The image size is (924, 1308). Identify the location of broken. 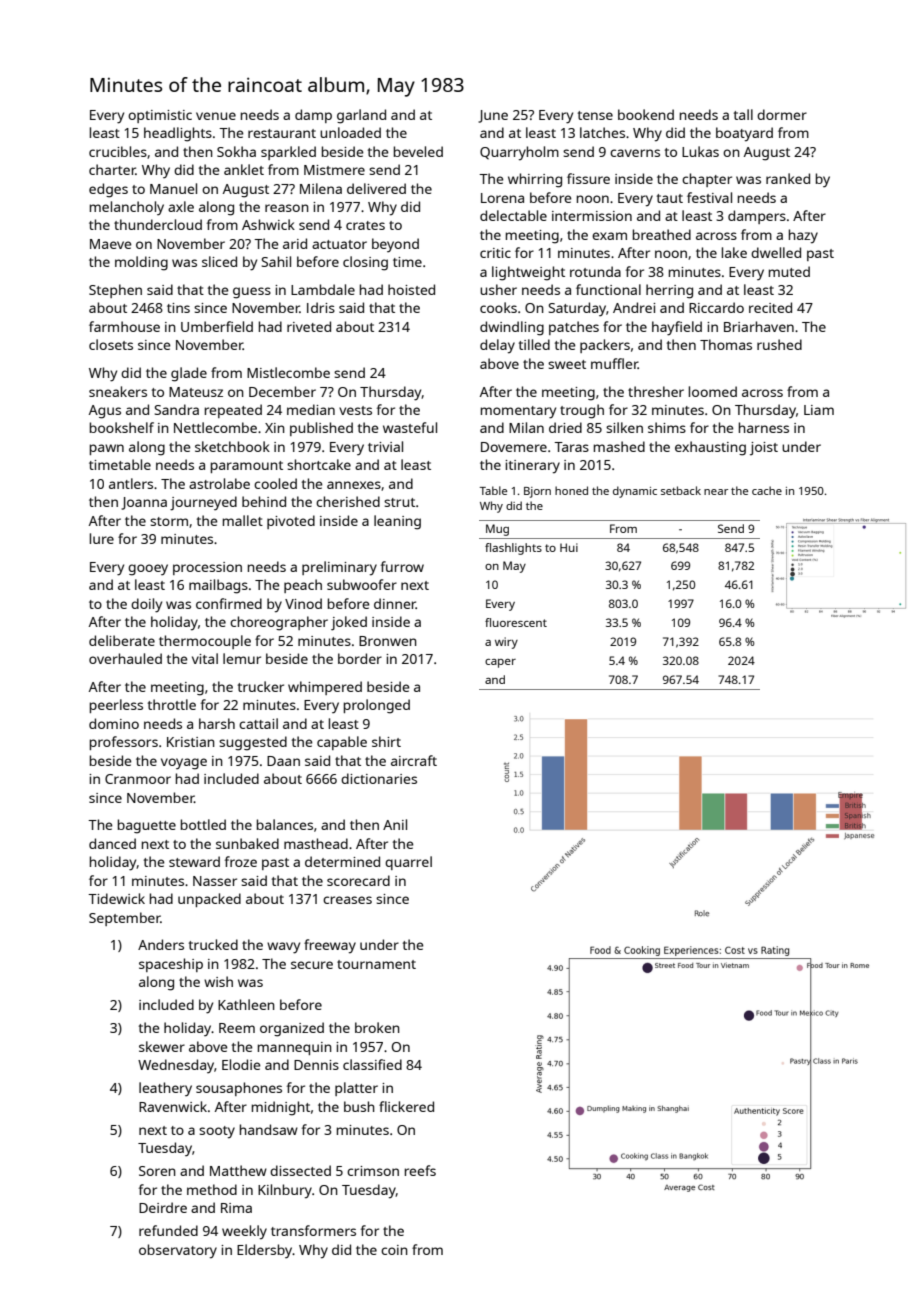
(377, 1027).
